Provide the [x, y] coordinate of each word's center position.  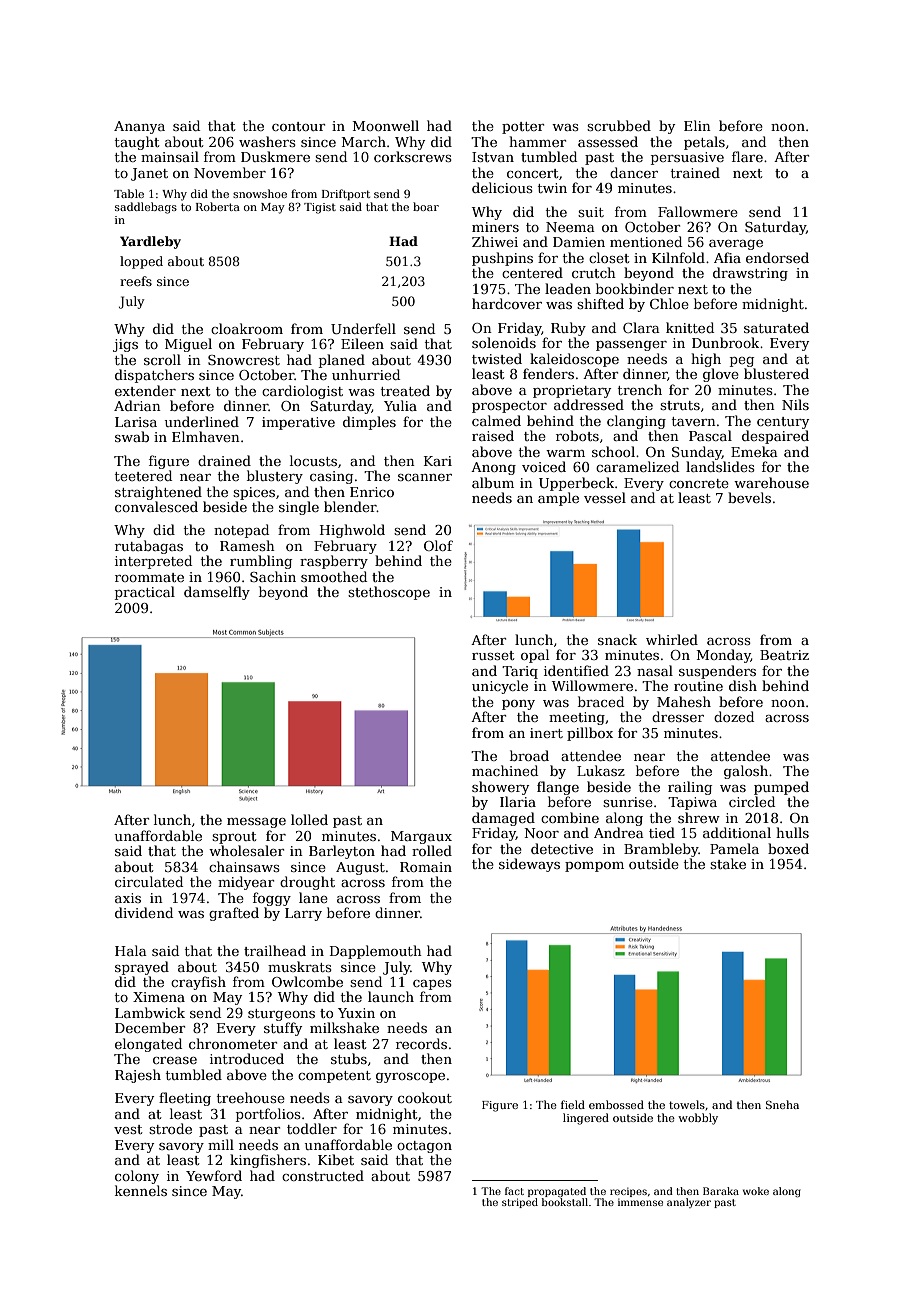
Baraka [721, 1191]
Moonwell [386, 125]
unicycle [500, 687]
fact [514, 1191]
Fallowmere [698, 211]
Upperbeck [577, 484]
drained [224, 460]
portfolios [268, 1115]
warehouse [771, 482]
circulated [149, 881]
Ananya [139, 127]
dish [743, 685]
